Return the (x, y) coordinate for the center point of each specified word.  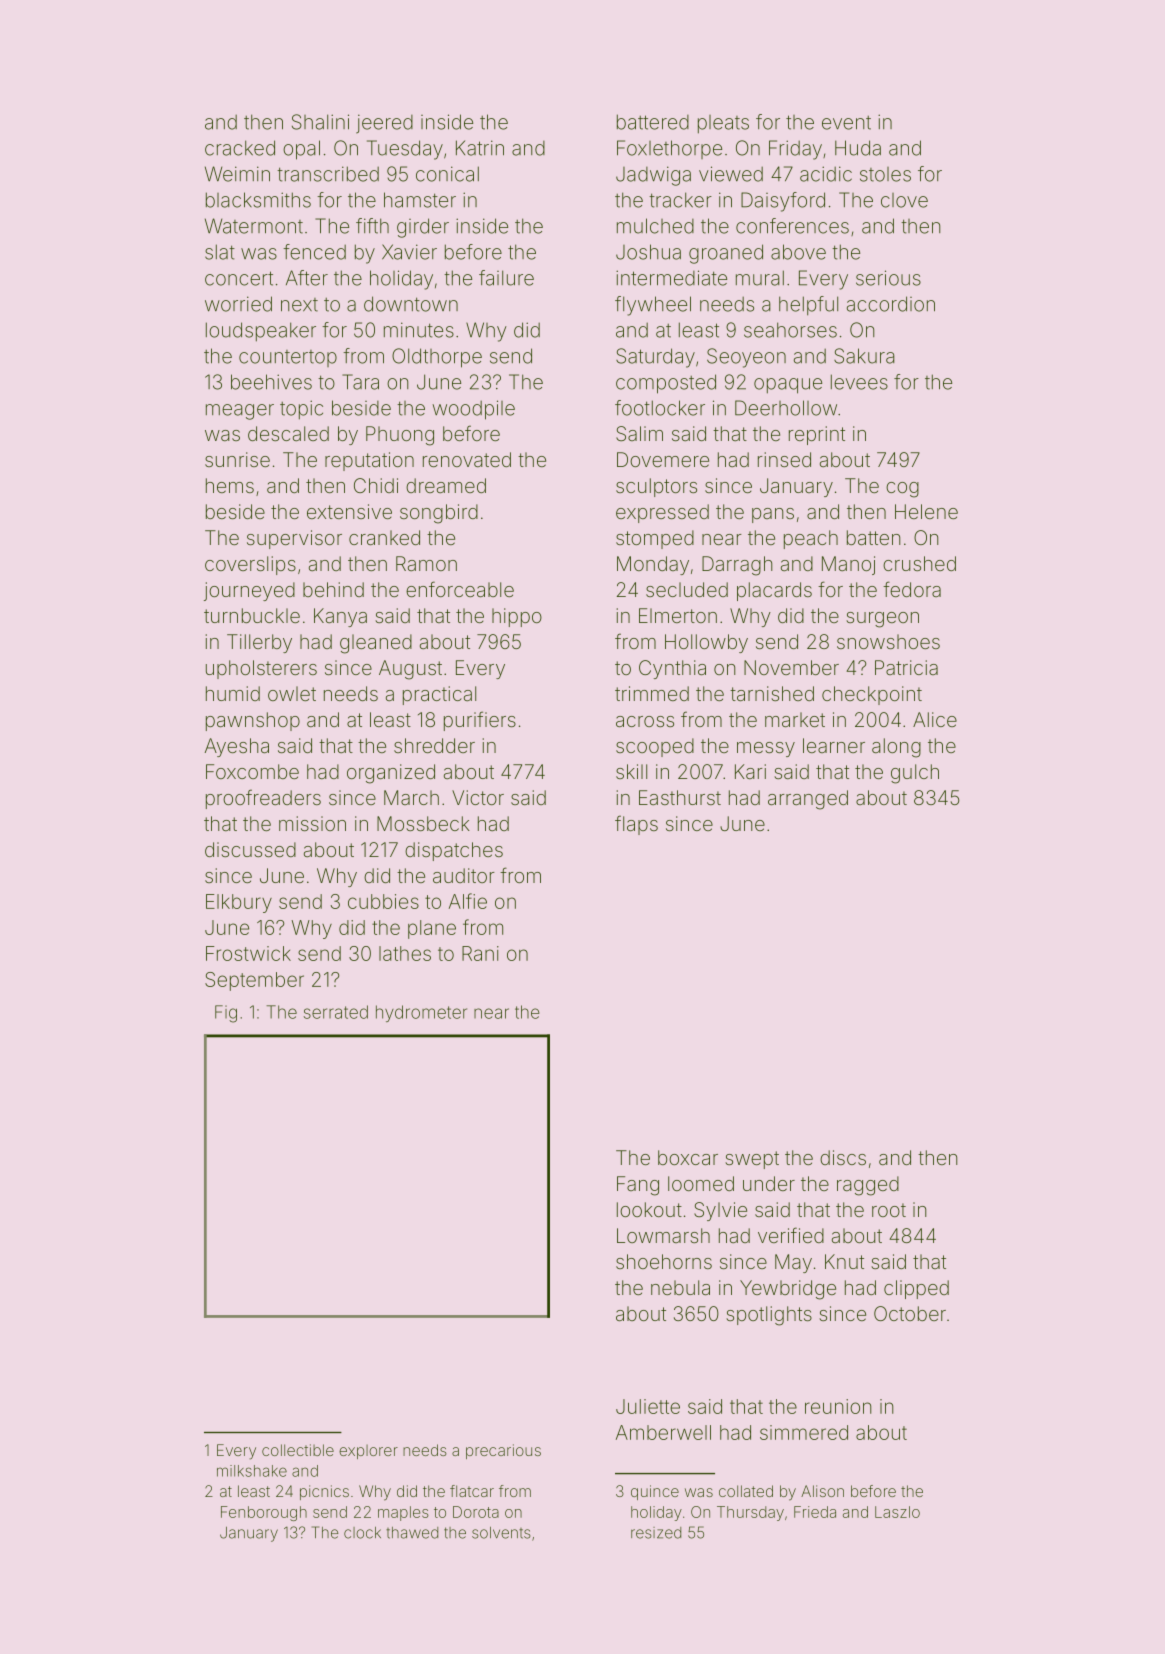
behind (333, 589)
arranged (808, 800)
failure (506, 278)
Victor (478, 797)
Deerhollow (786, 408)
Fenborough (264, 1513)
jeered (384, 124)
